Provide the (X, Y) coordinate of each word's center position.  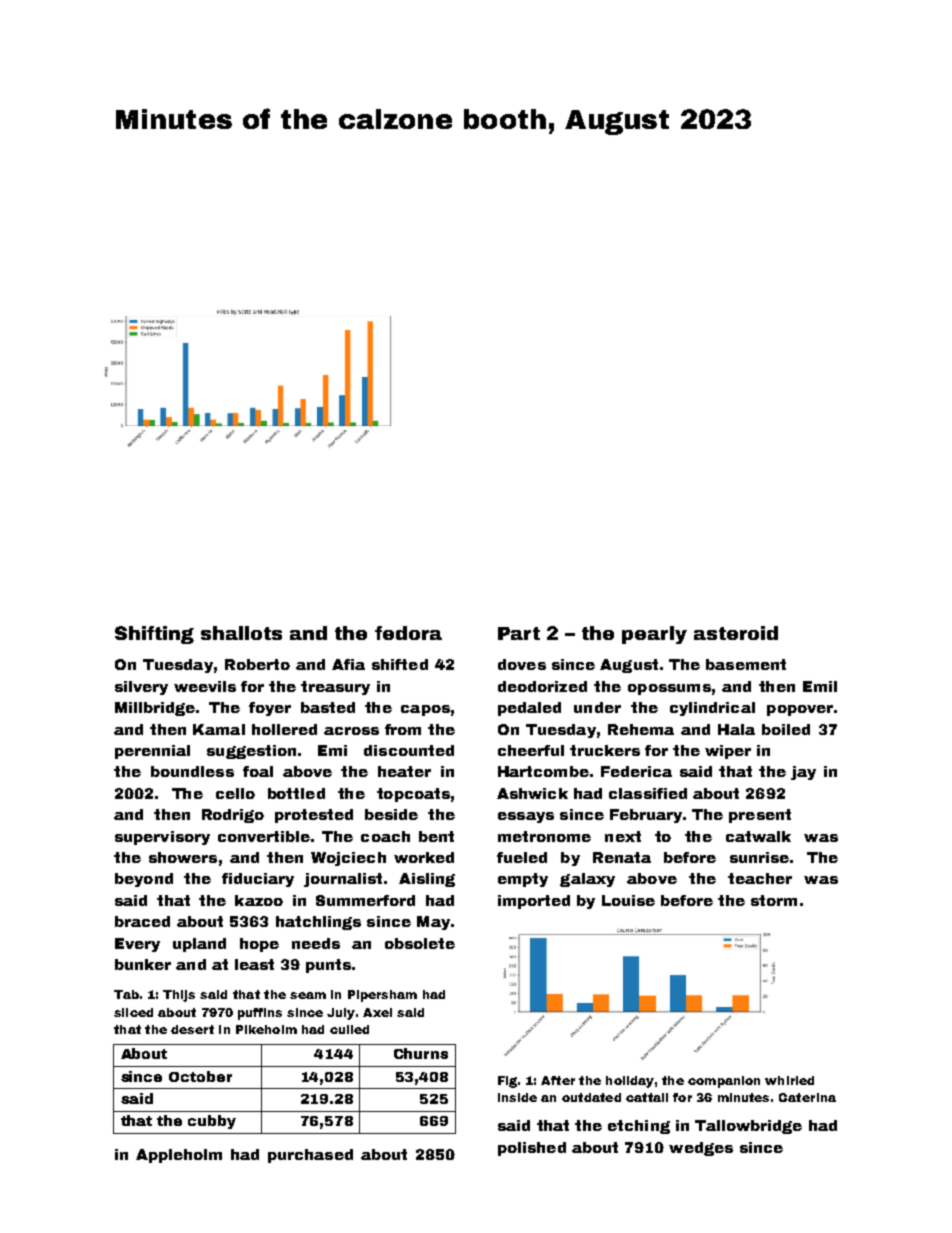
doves (522, 664)
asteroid (736, 633)
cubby (212, 1122)
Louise (628, 900)
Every (137, 945)
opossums (669, 689)
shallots (241, 633)
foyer (270, 709)
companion (724, 1082)
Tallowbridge (748, 1127)
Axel (377, 1012)
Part (519, 633)
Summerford (365, 900)
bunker (143, 964)
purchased (310, 1156)
